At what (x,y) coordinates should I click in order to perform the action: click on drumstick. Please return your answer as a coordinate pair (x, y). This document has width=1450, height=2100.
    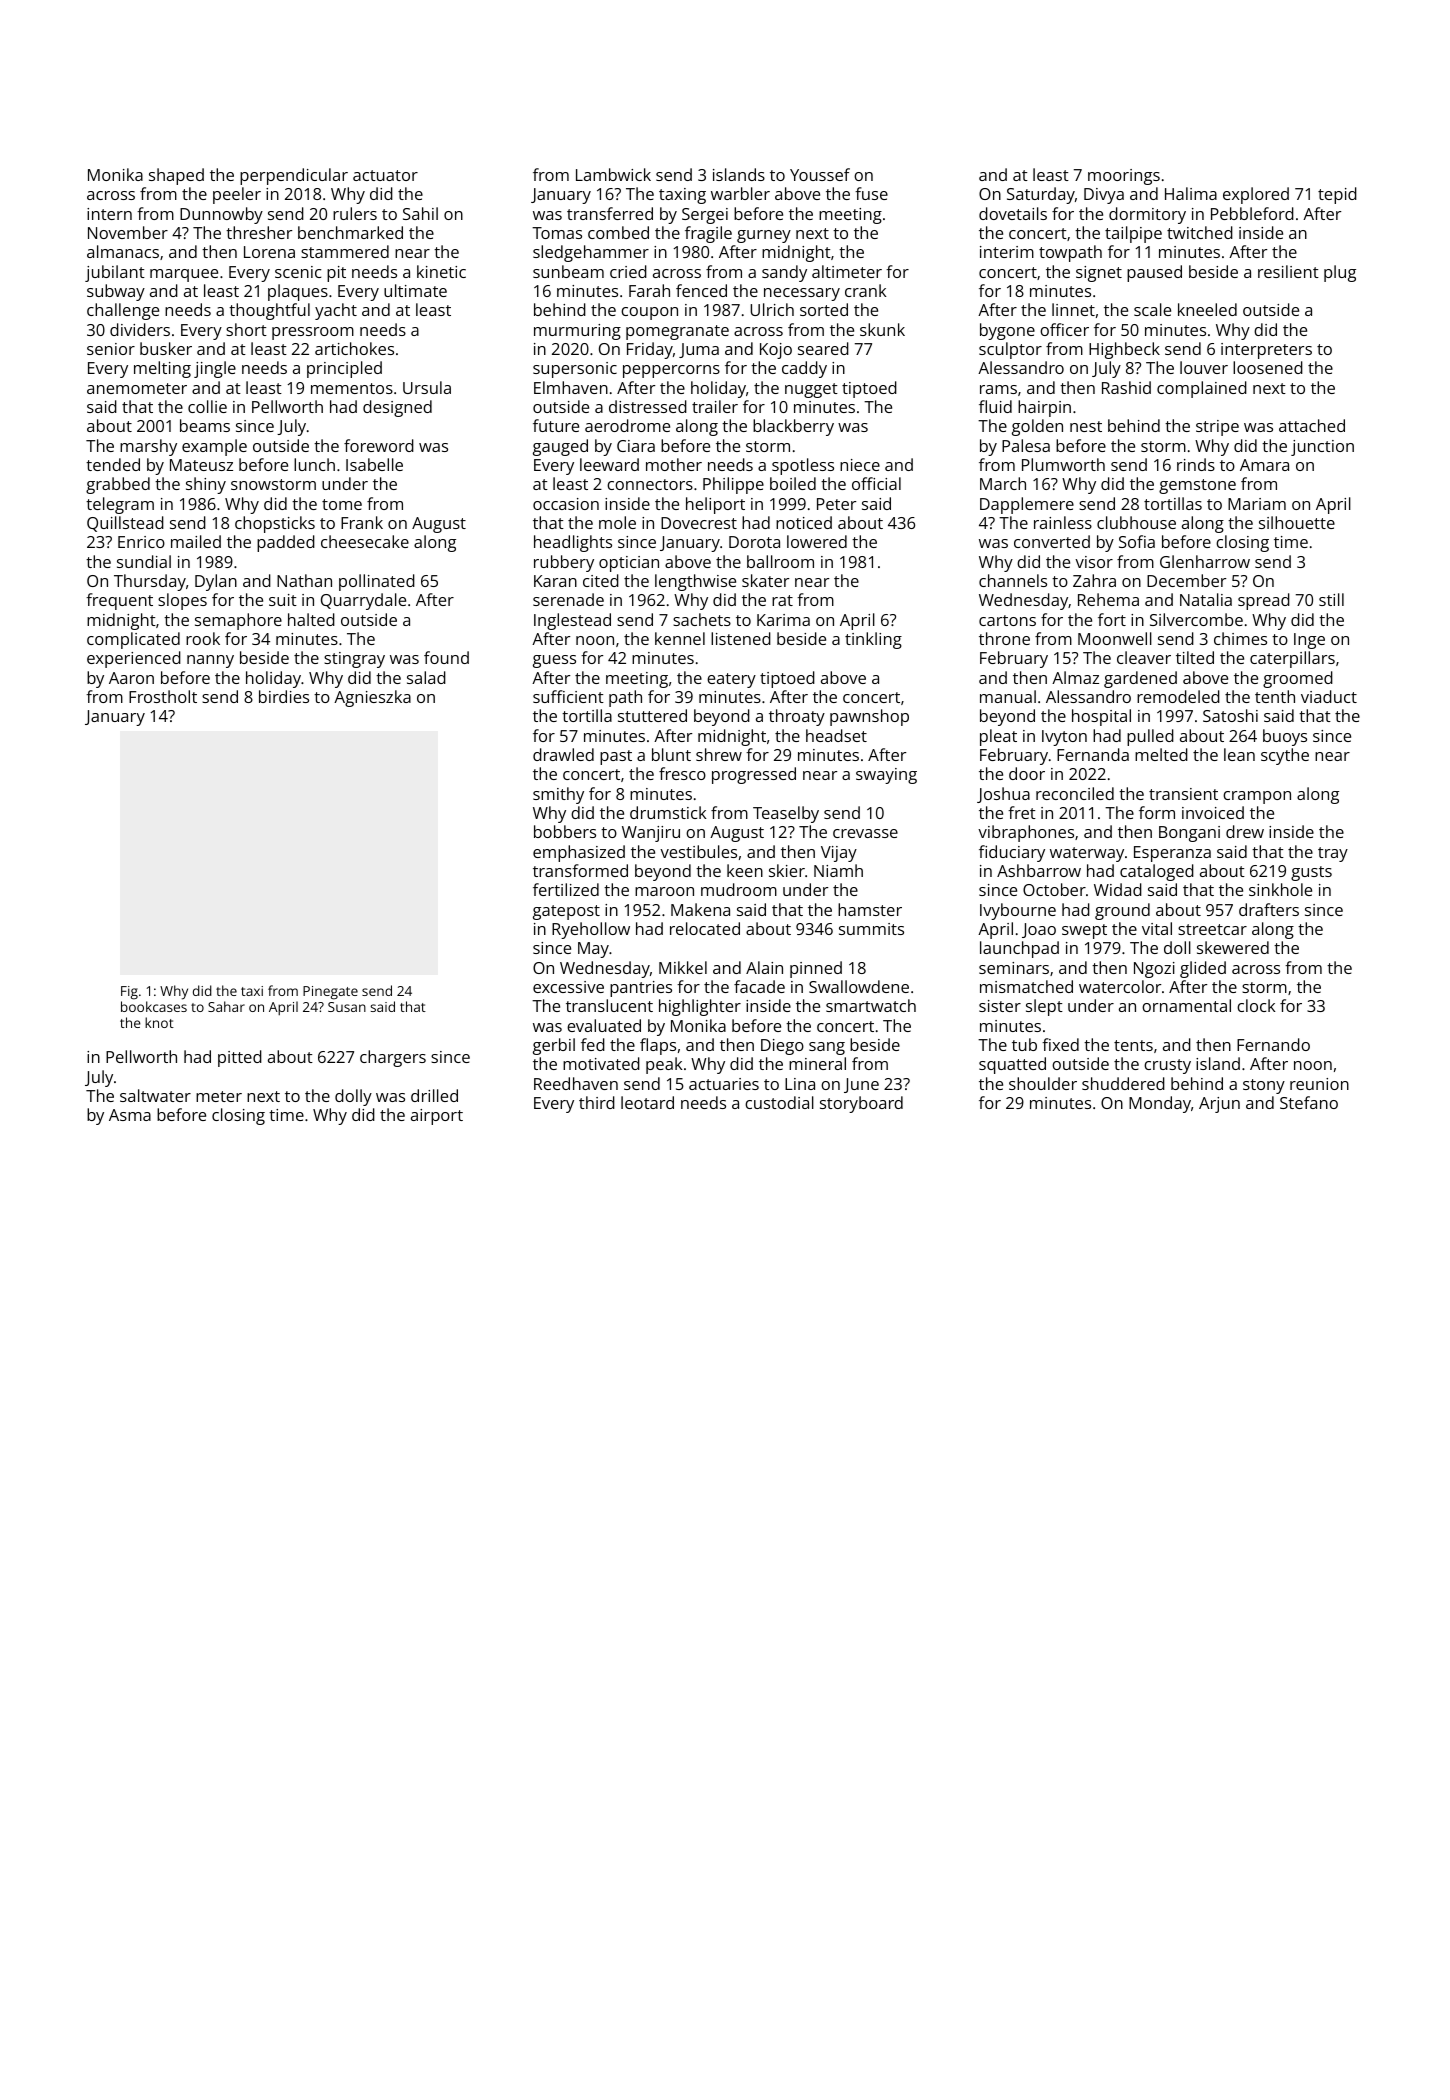
    Looking at the image, I should click on (668, 812).
